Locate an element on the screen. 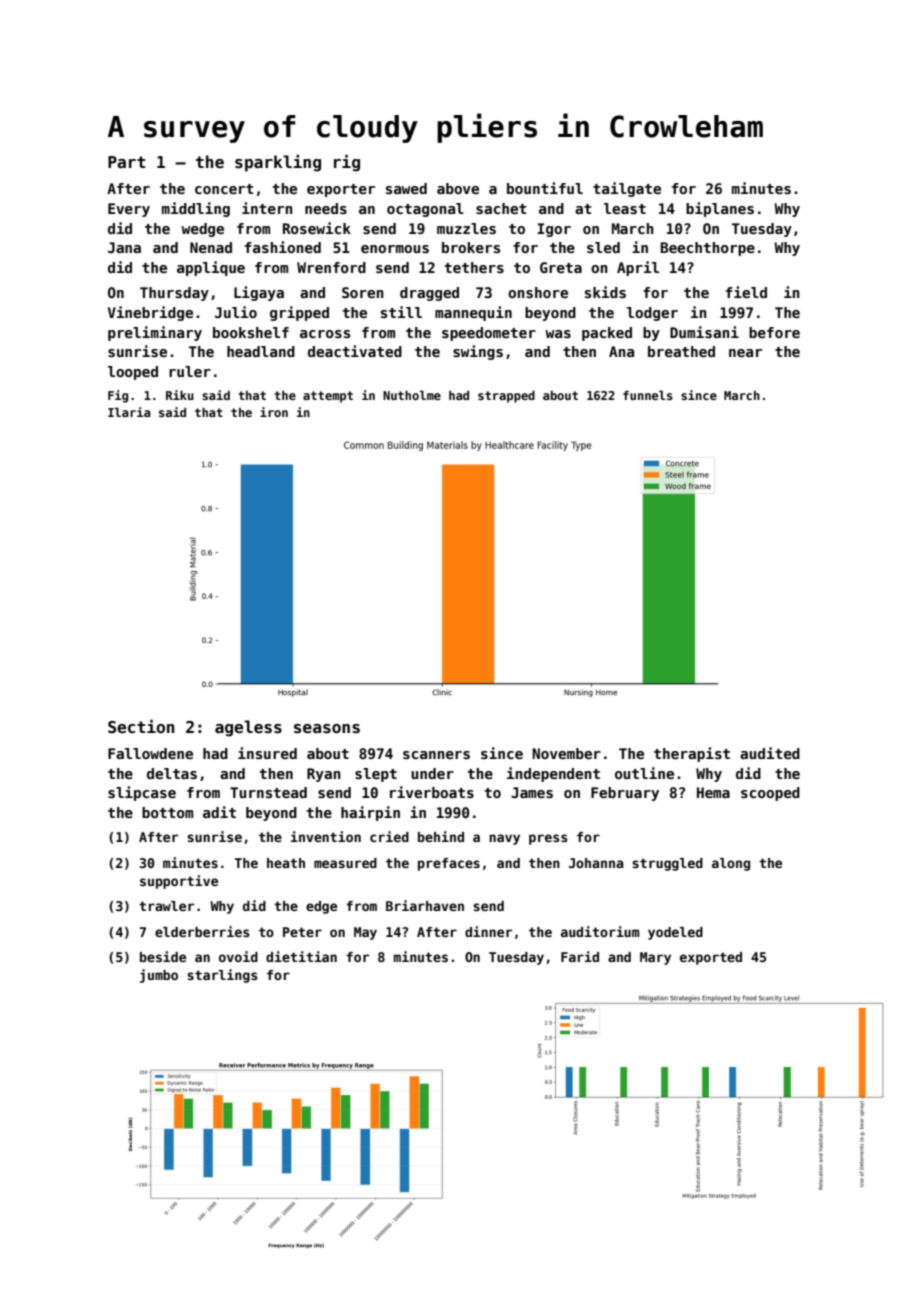  Ilaria is located at coordinates (129, 412).
